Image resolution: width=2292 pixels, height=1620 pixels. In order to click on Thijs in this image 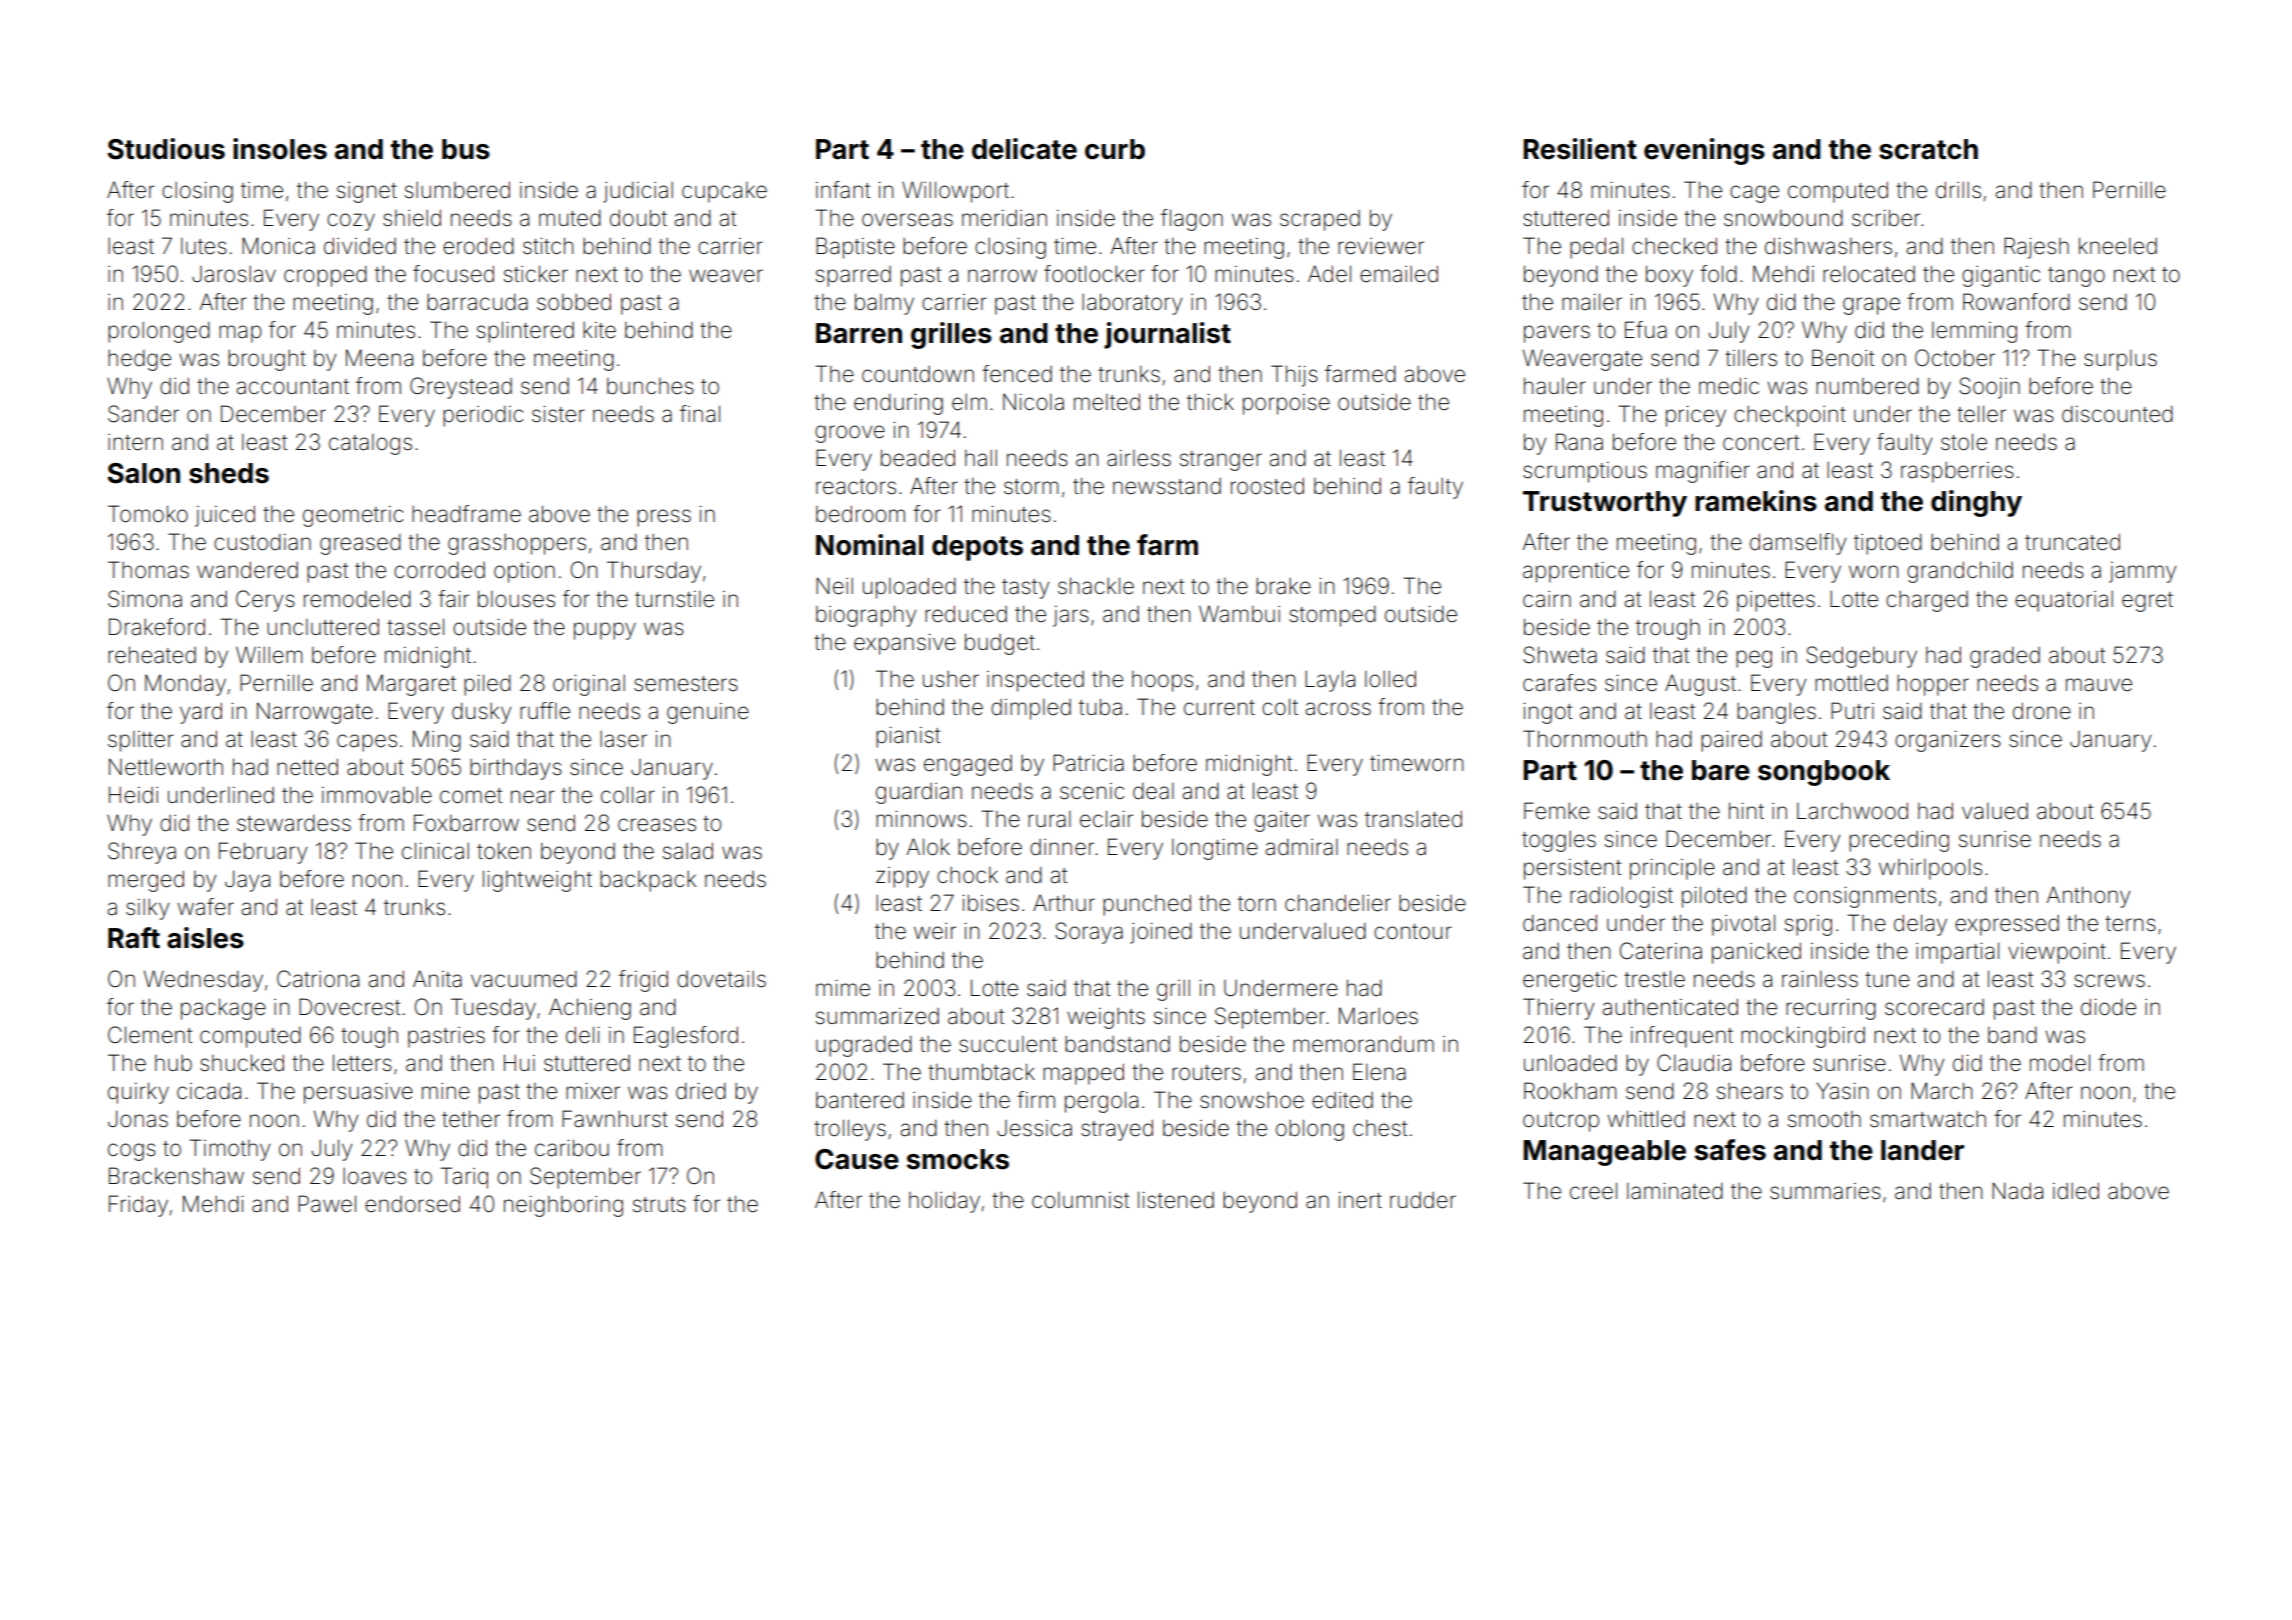, I will do `click(1294, 376)`.
